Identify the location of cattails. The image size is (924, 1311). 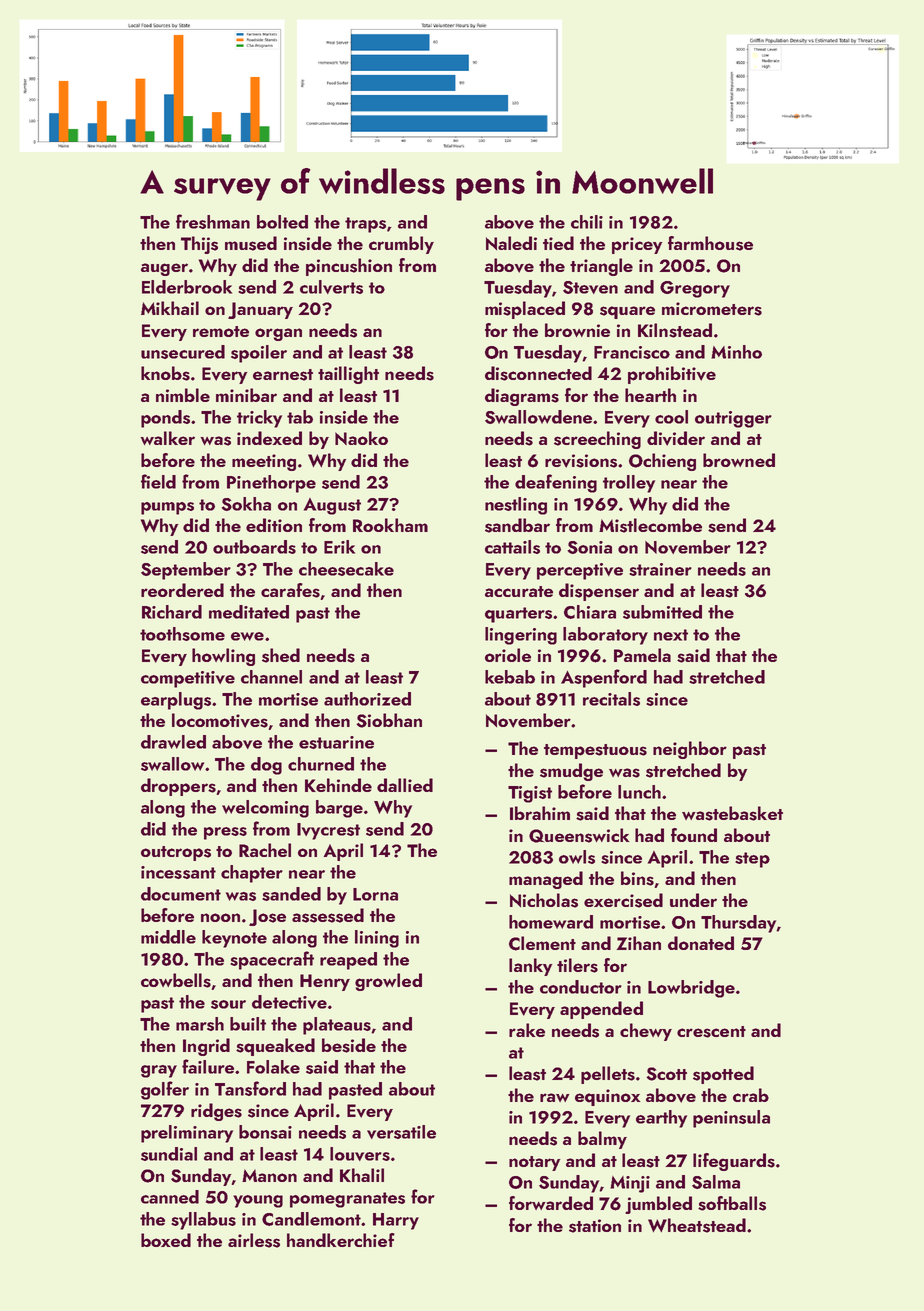
(512, 547).
